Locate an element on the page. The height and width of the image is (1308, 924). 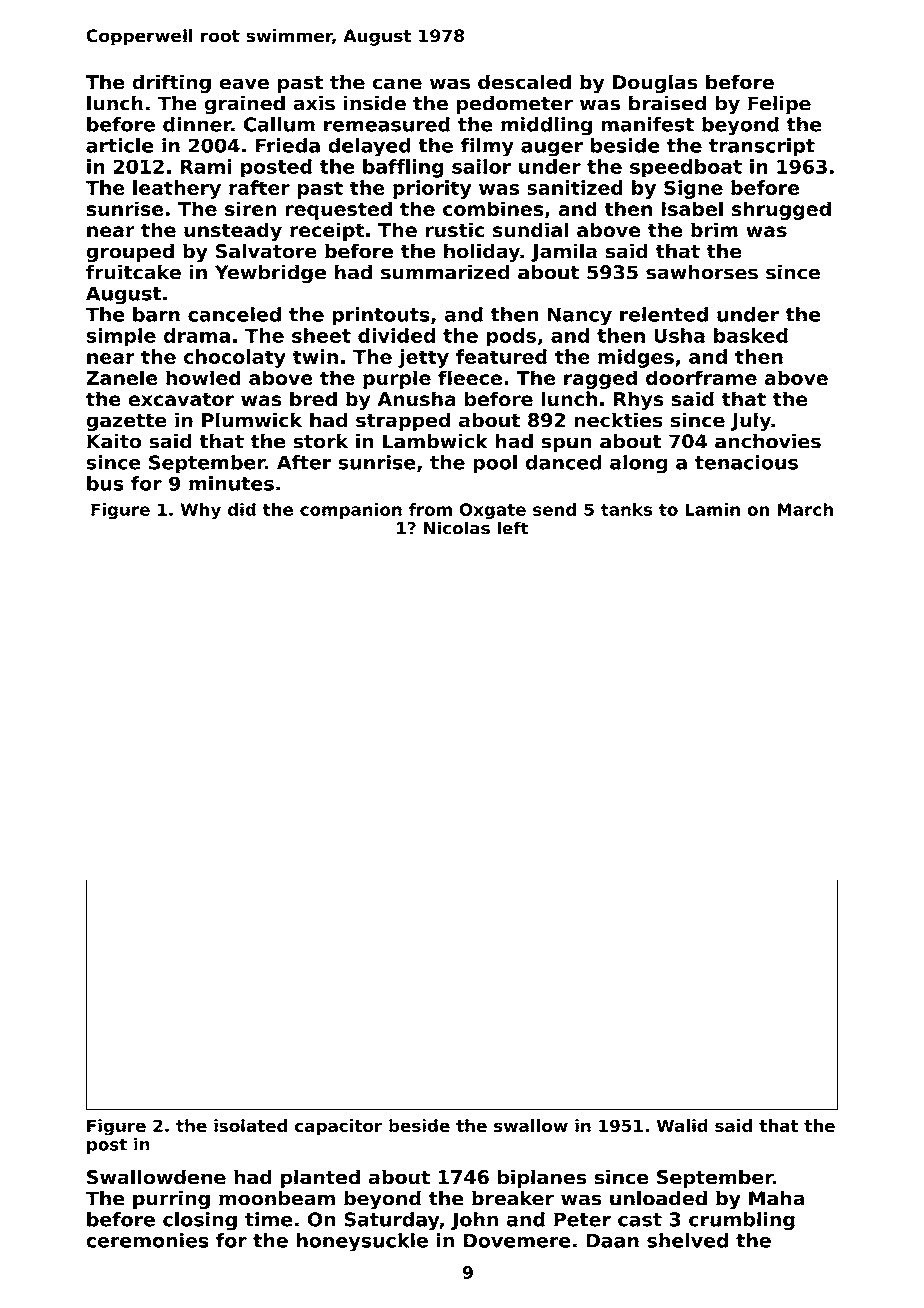
Walid is located at coordinates (682, 1126).
